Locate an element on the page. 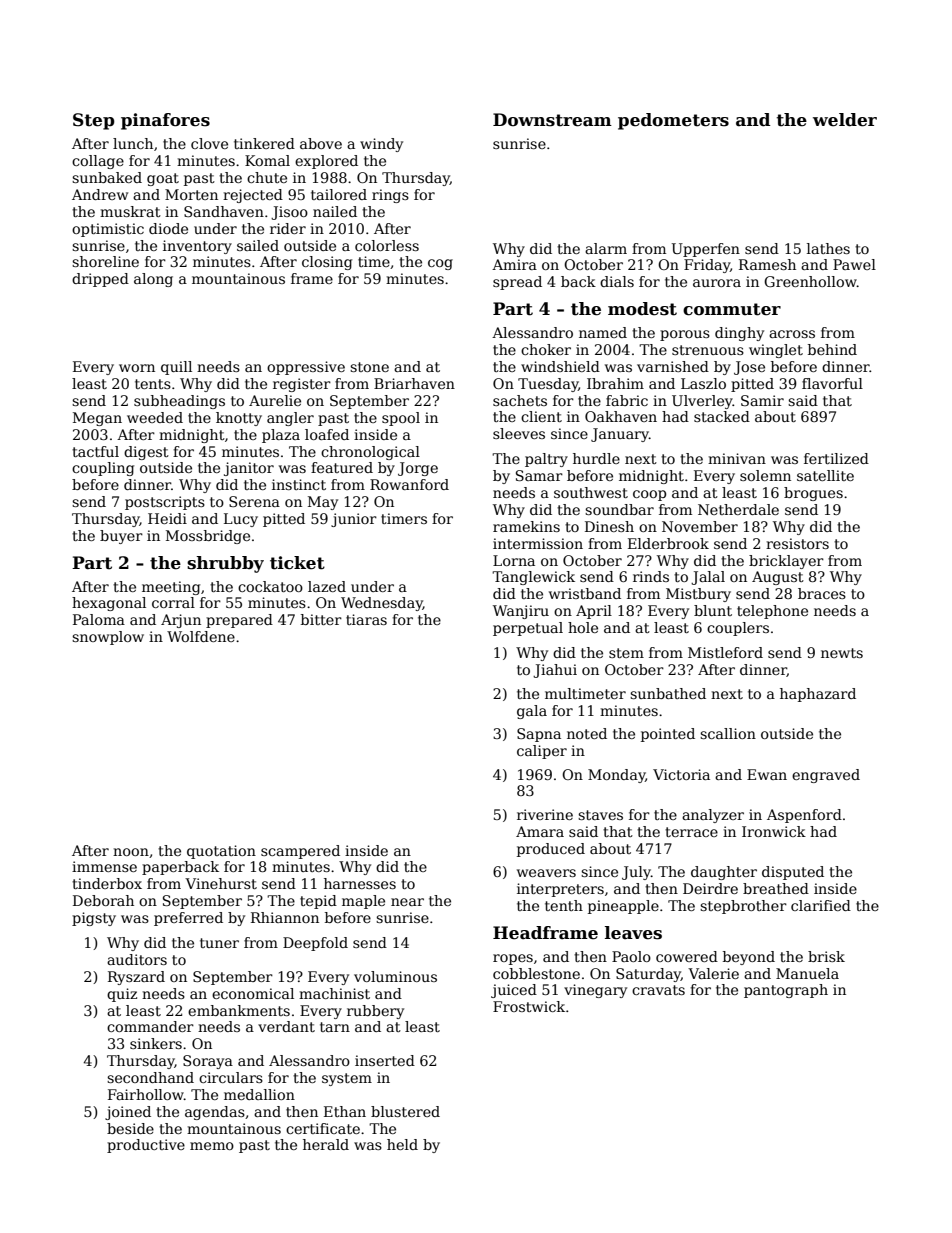 Image resolution: width=952 pixels, height=1233 pixels. noon is located at coordinates (131, 852).
